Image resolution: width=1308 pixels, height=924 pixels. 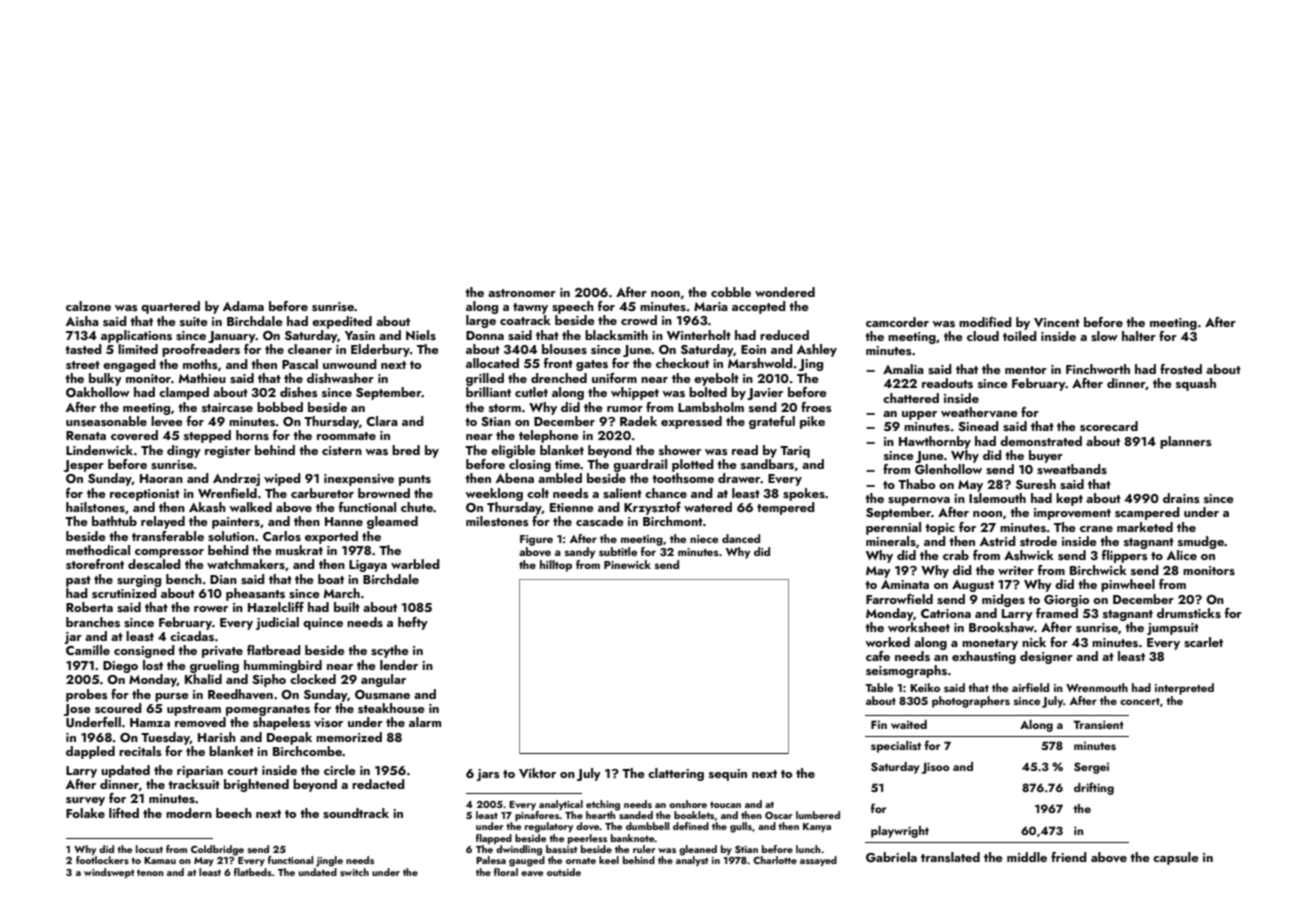 I want to click on wondered, so click(x=785, y=292).
